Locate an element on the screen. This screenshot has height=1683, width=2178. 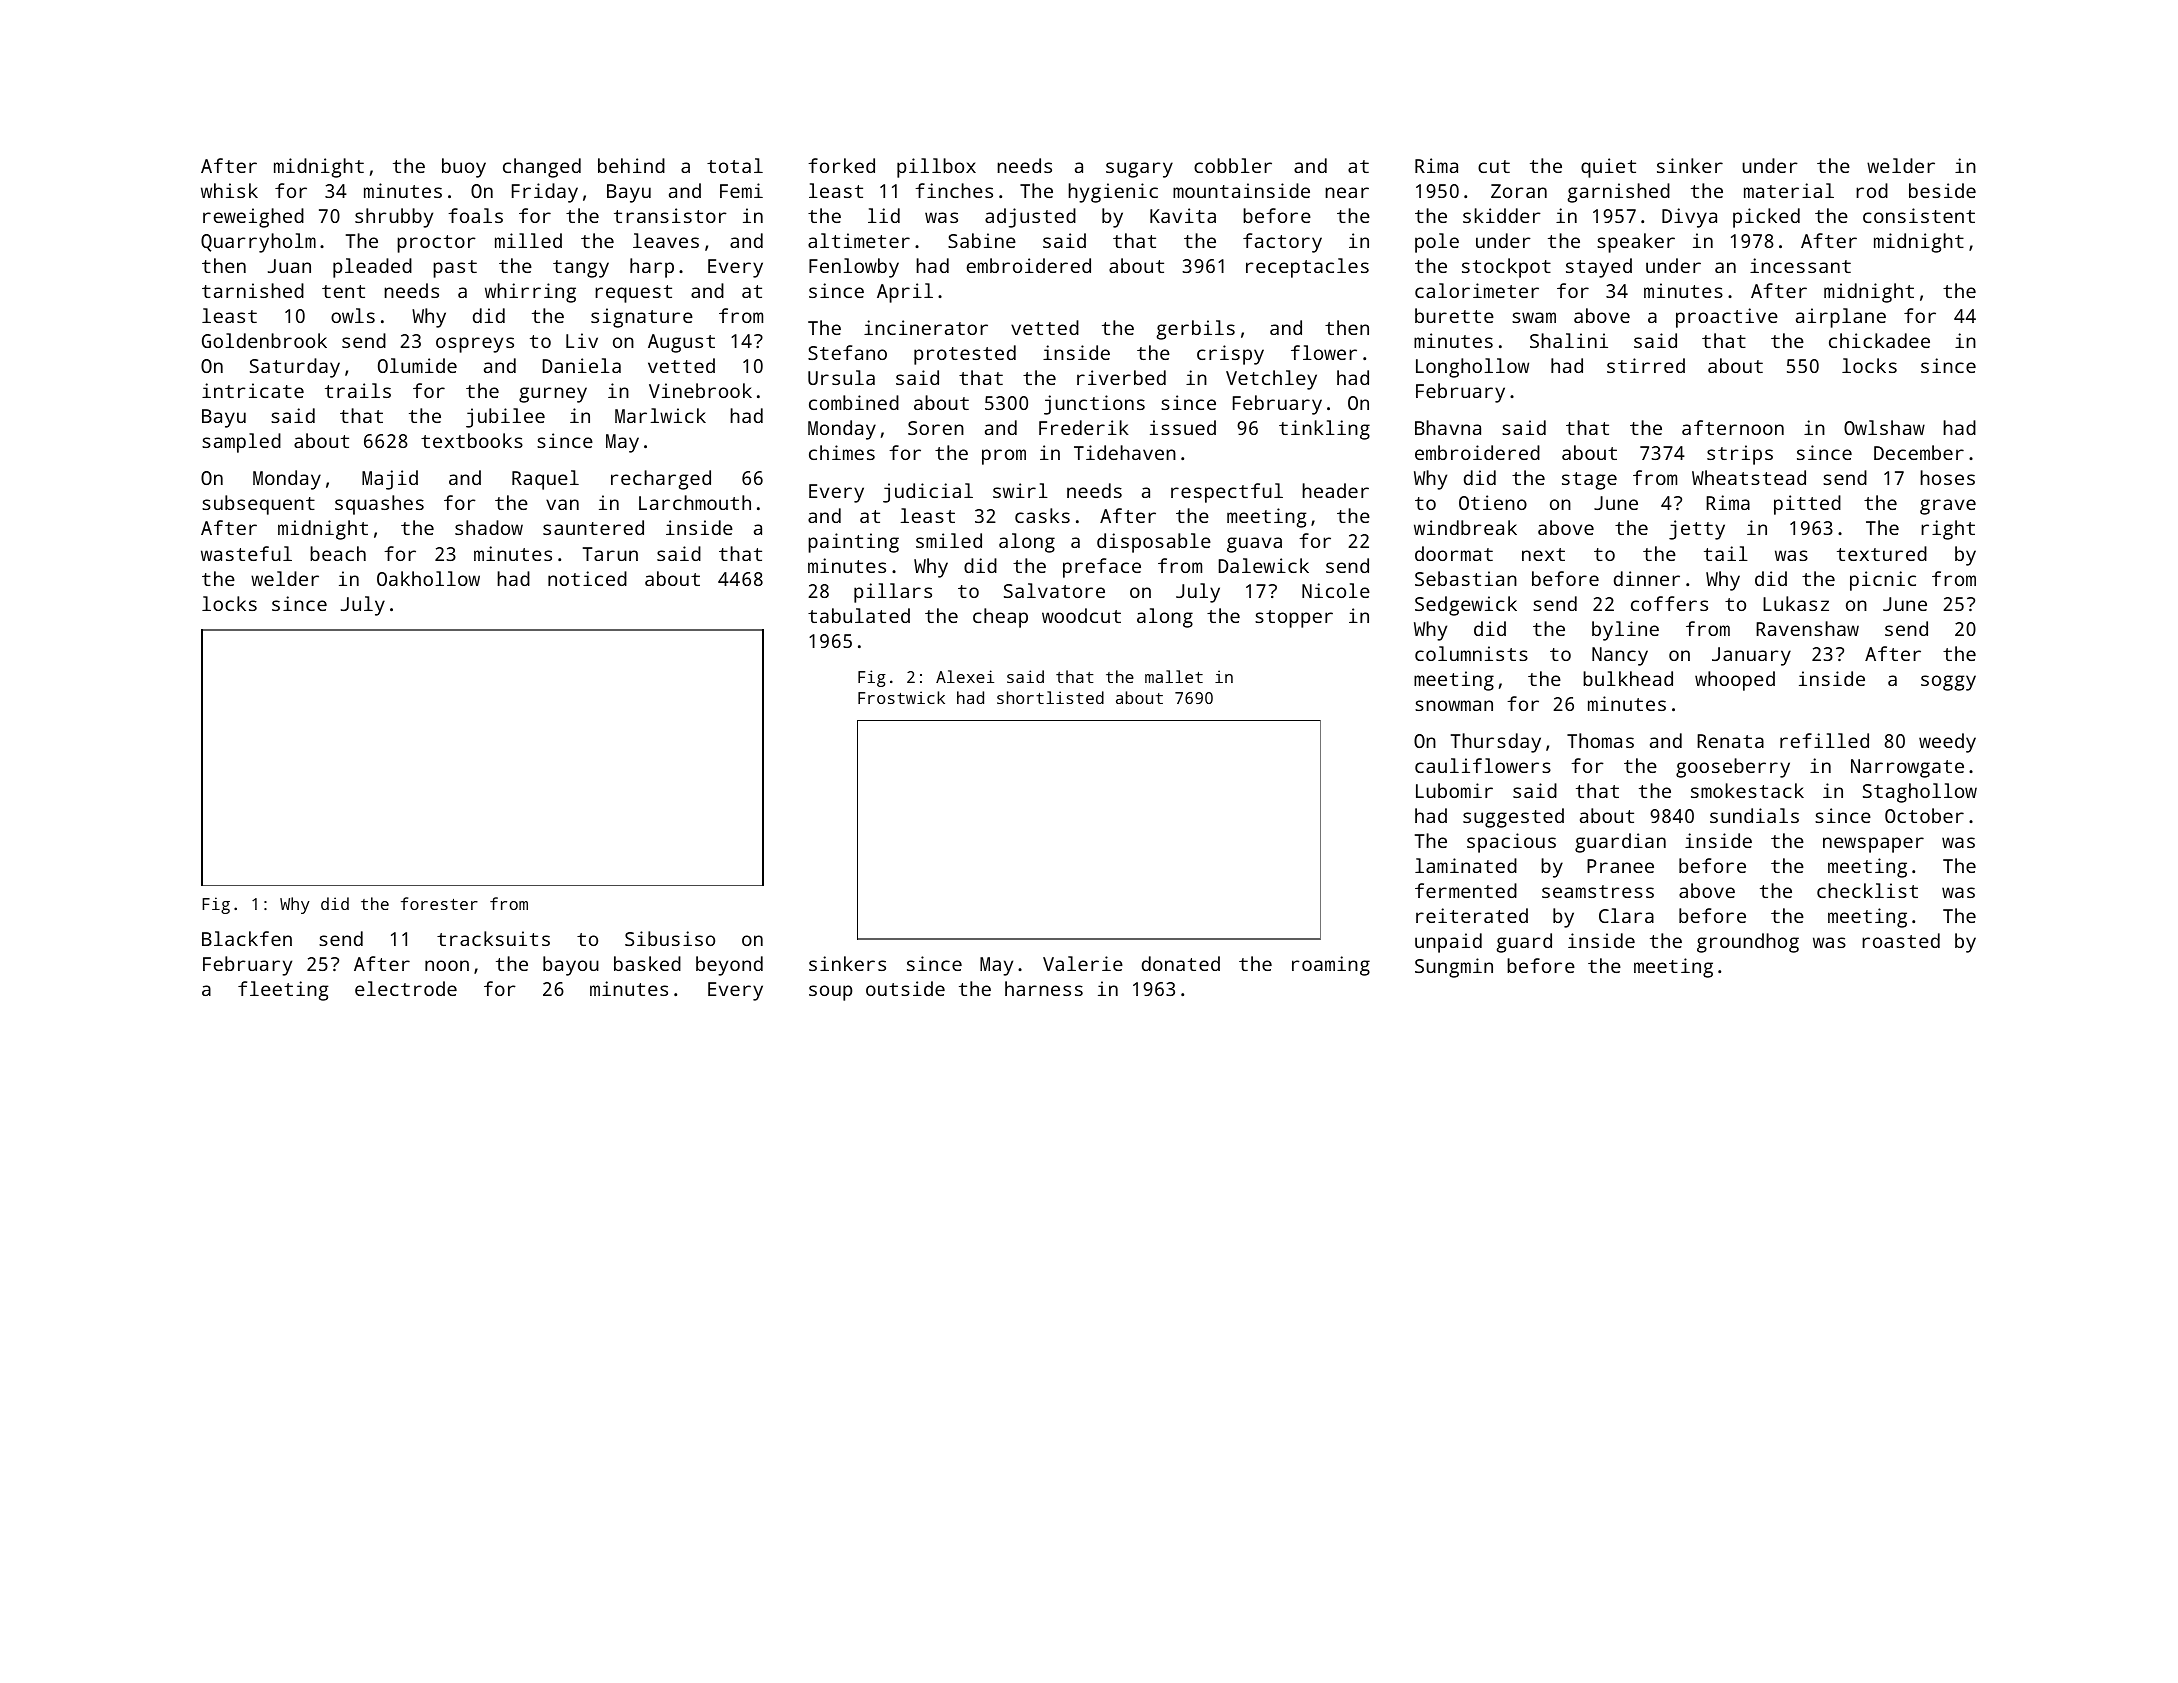
subsequent is located at coordinates (258, 505).
